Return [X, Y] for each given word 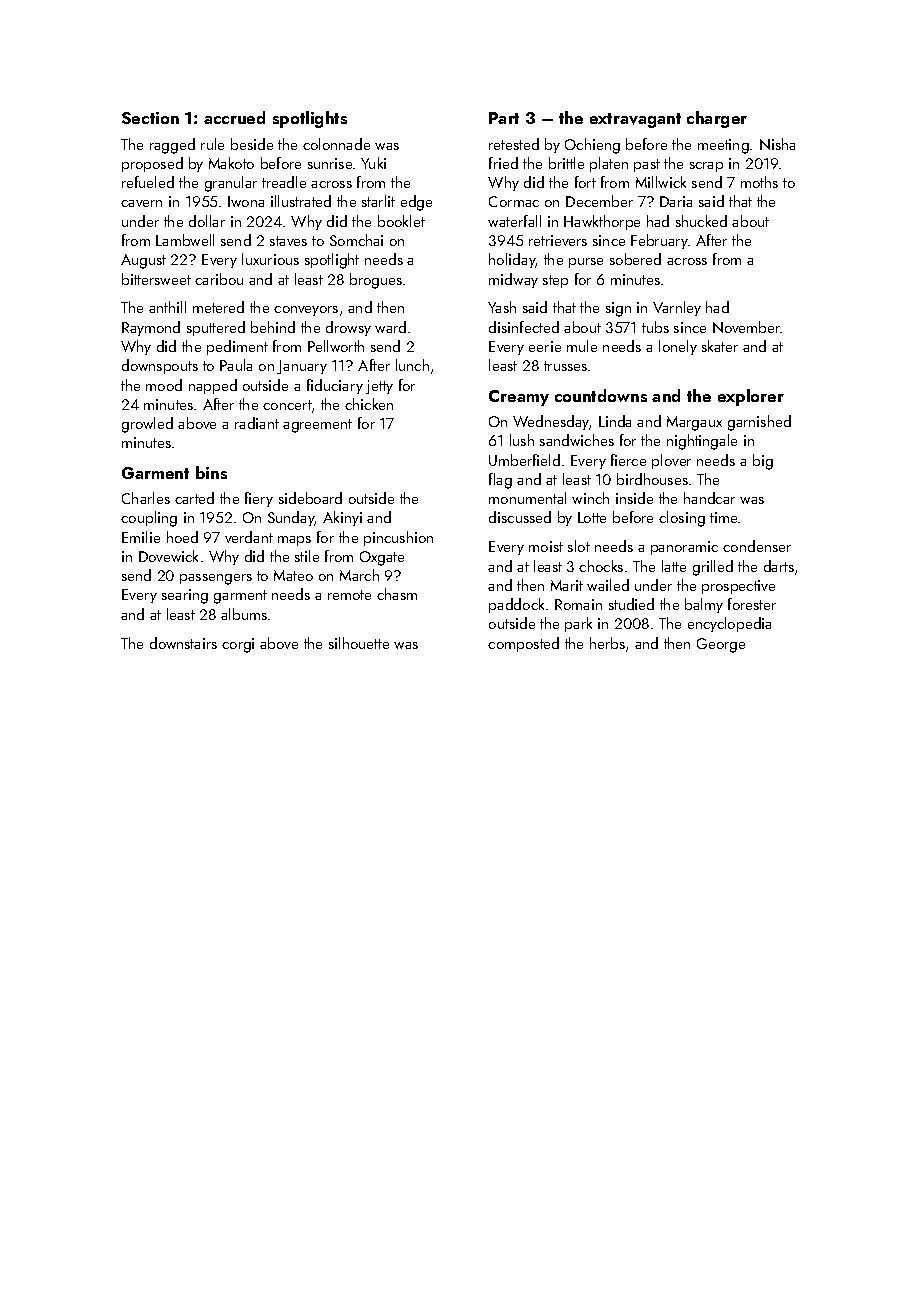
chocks [601, 566]
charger [717, 119]
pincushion [398, 538]
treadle [284, 182]
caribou [219, 279]
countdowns [601, 395]
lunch [412, 365]
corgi [238, 645]
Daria [676, 201]
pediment [237, 347]
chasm [397, 594]
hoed [182, 537]
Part [504, 118]
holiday [512, 260]
